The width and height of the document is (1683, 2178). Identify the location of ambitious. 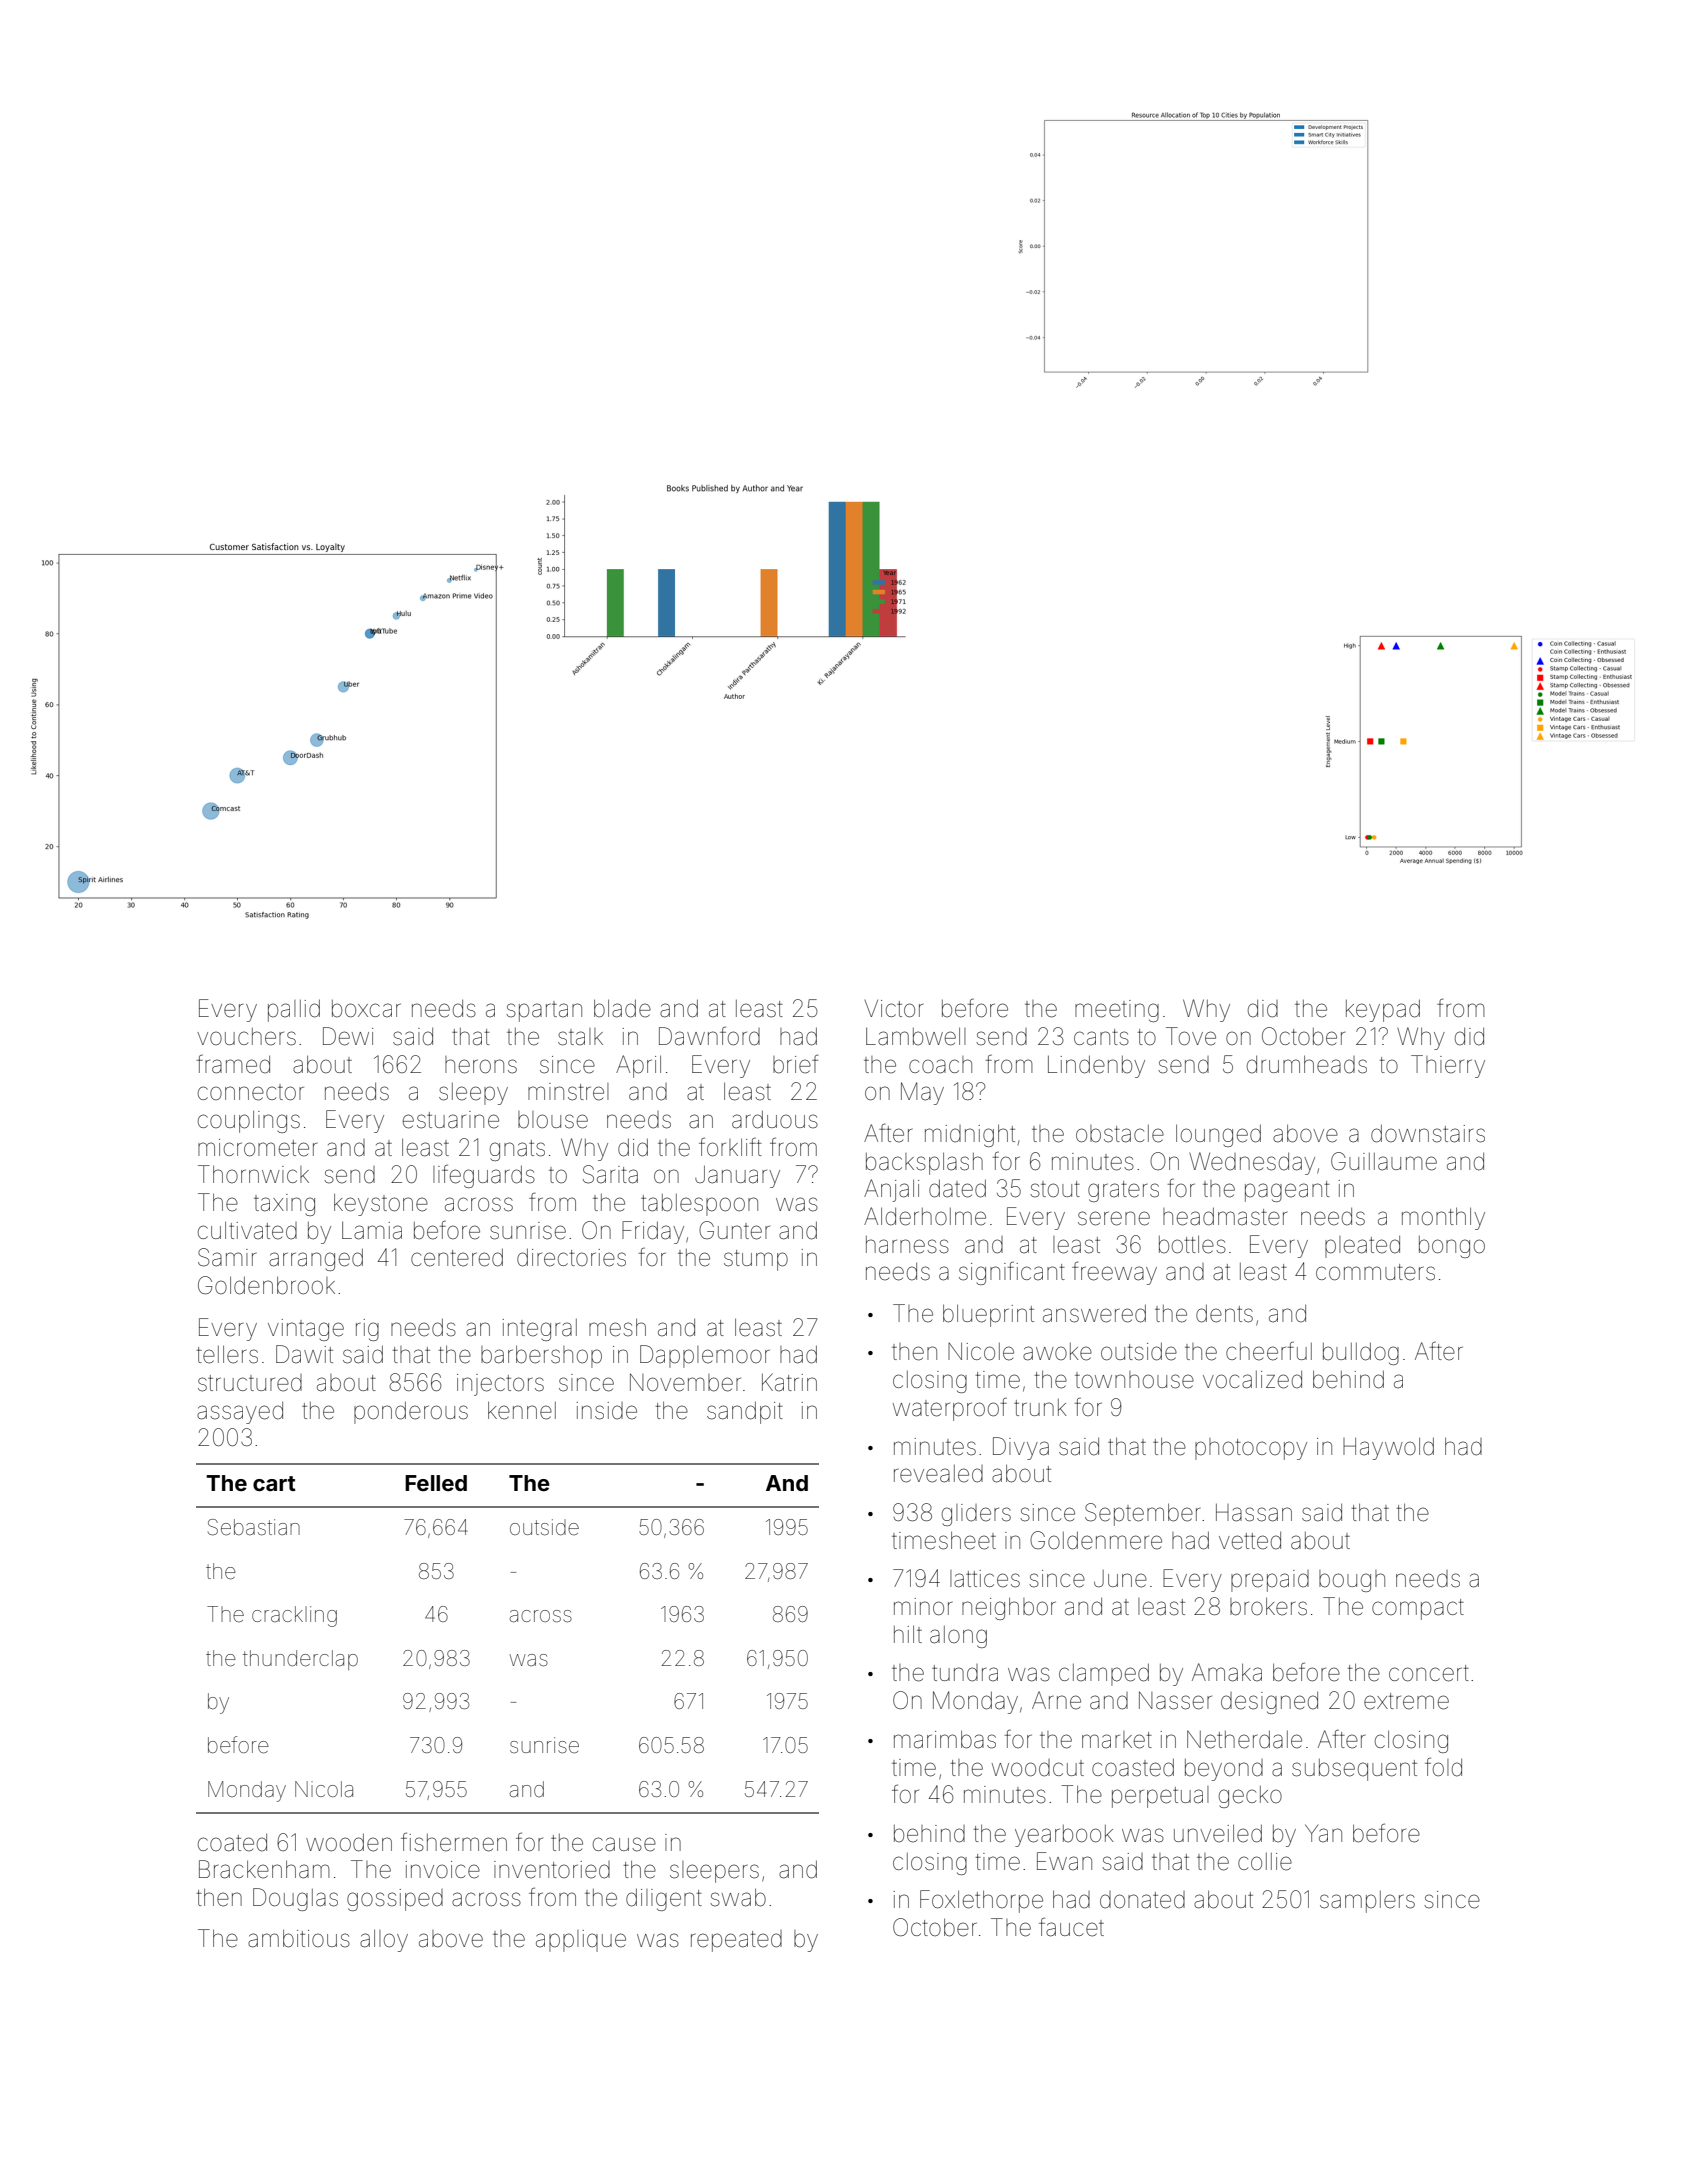
(299, 1938).
